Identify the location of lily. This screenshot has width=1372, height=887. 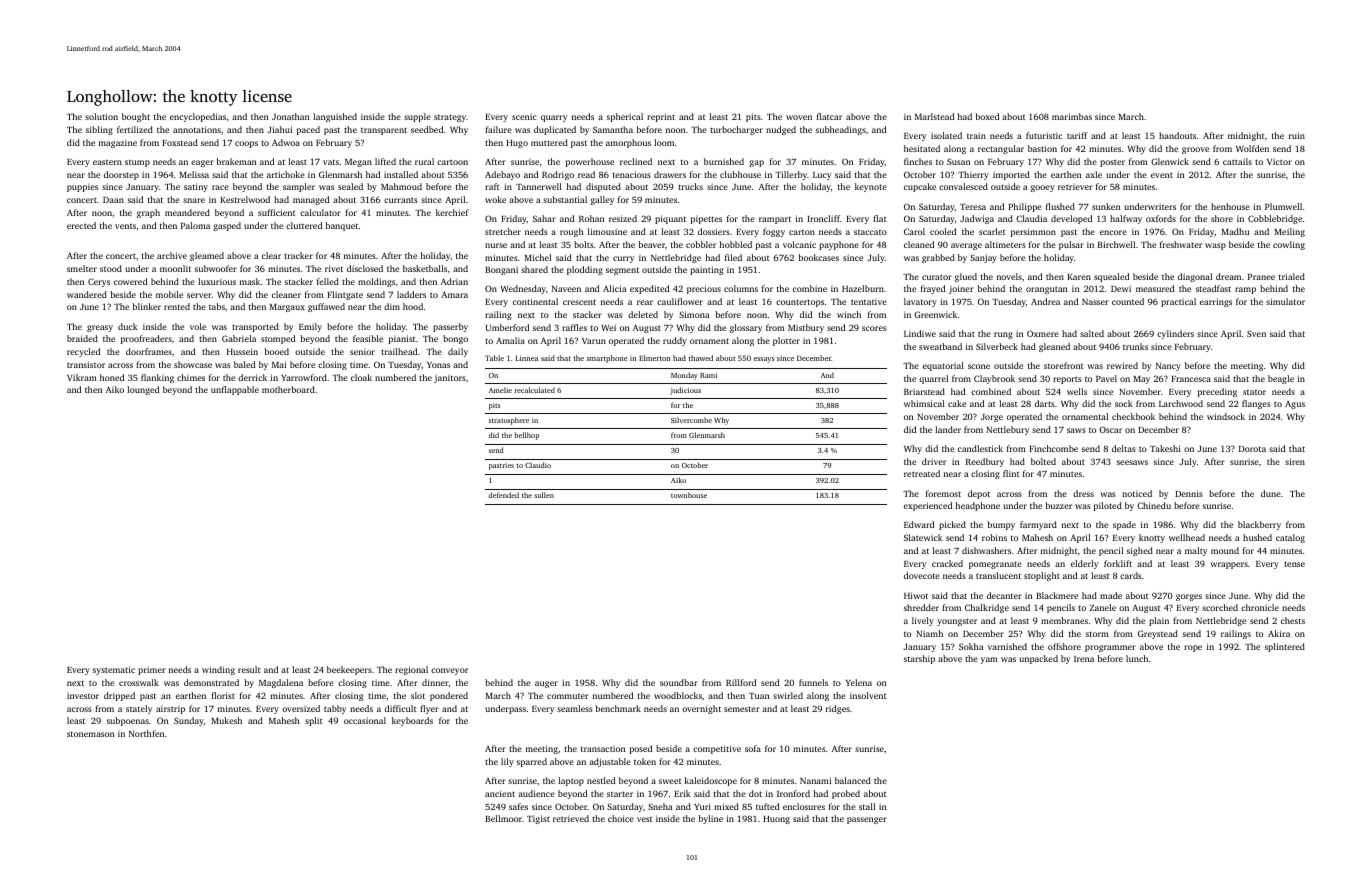
(507, 762).
